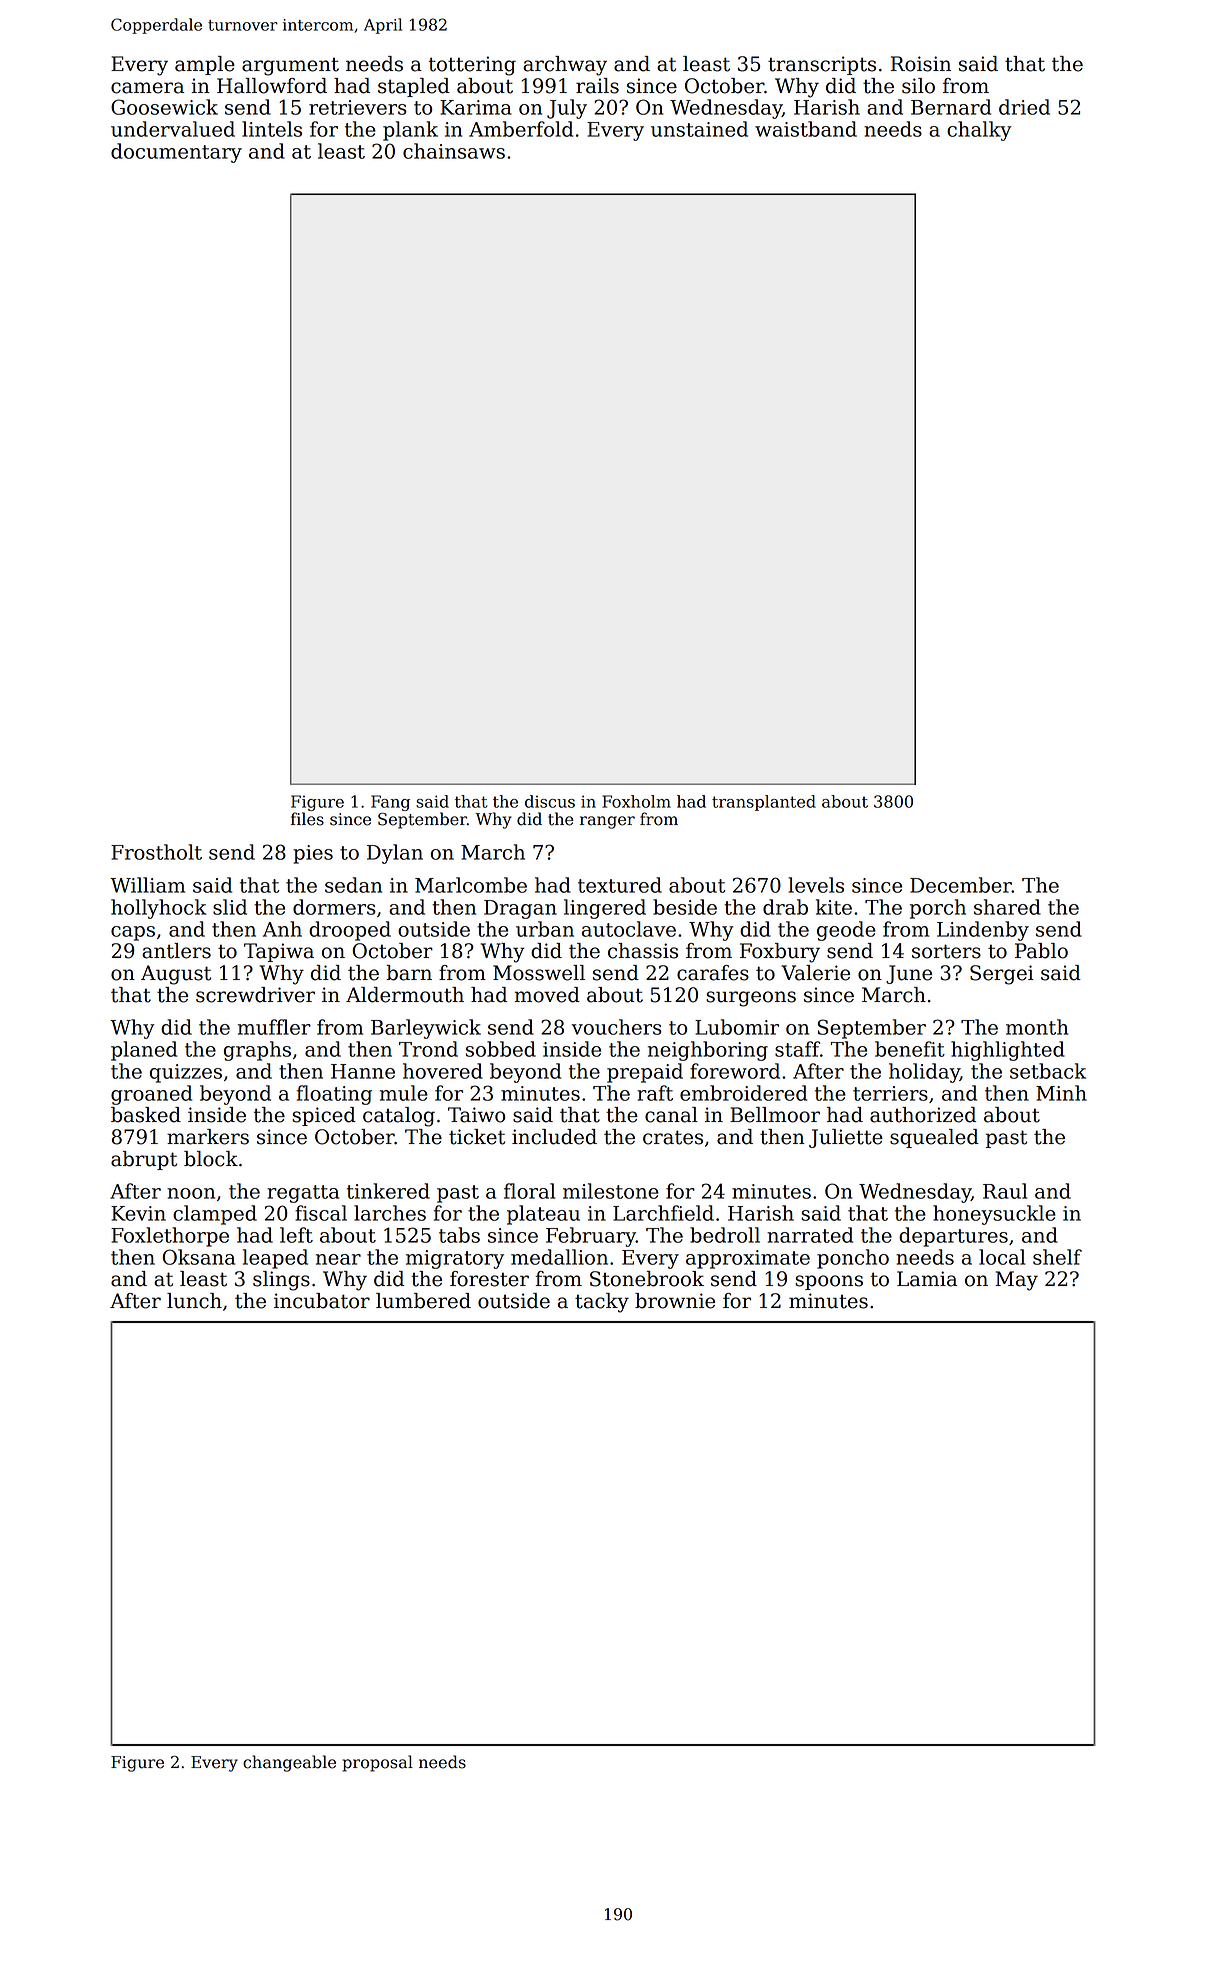  I want to click on chalky, so click(979, 131).
